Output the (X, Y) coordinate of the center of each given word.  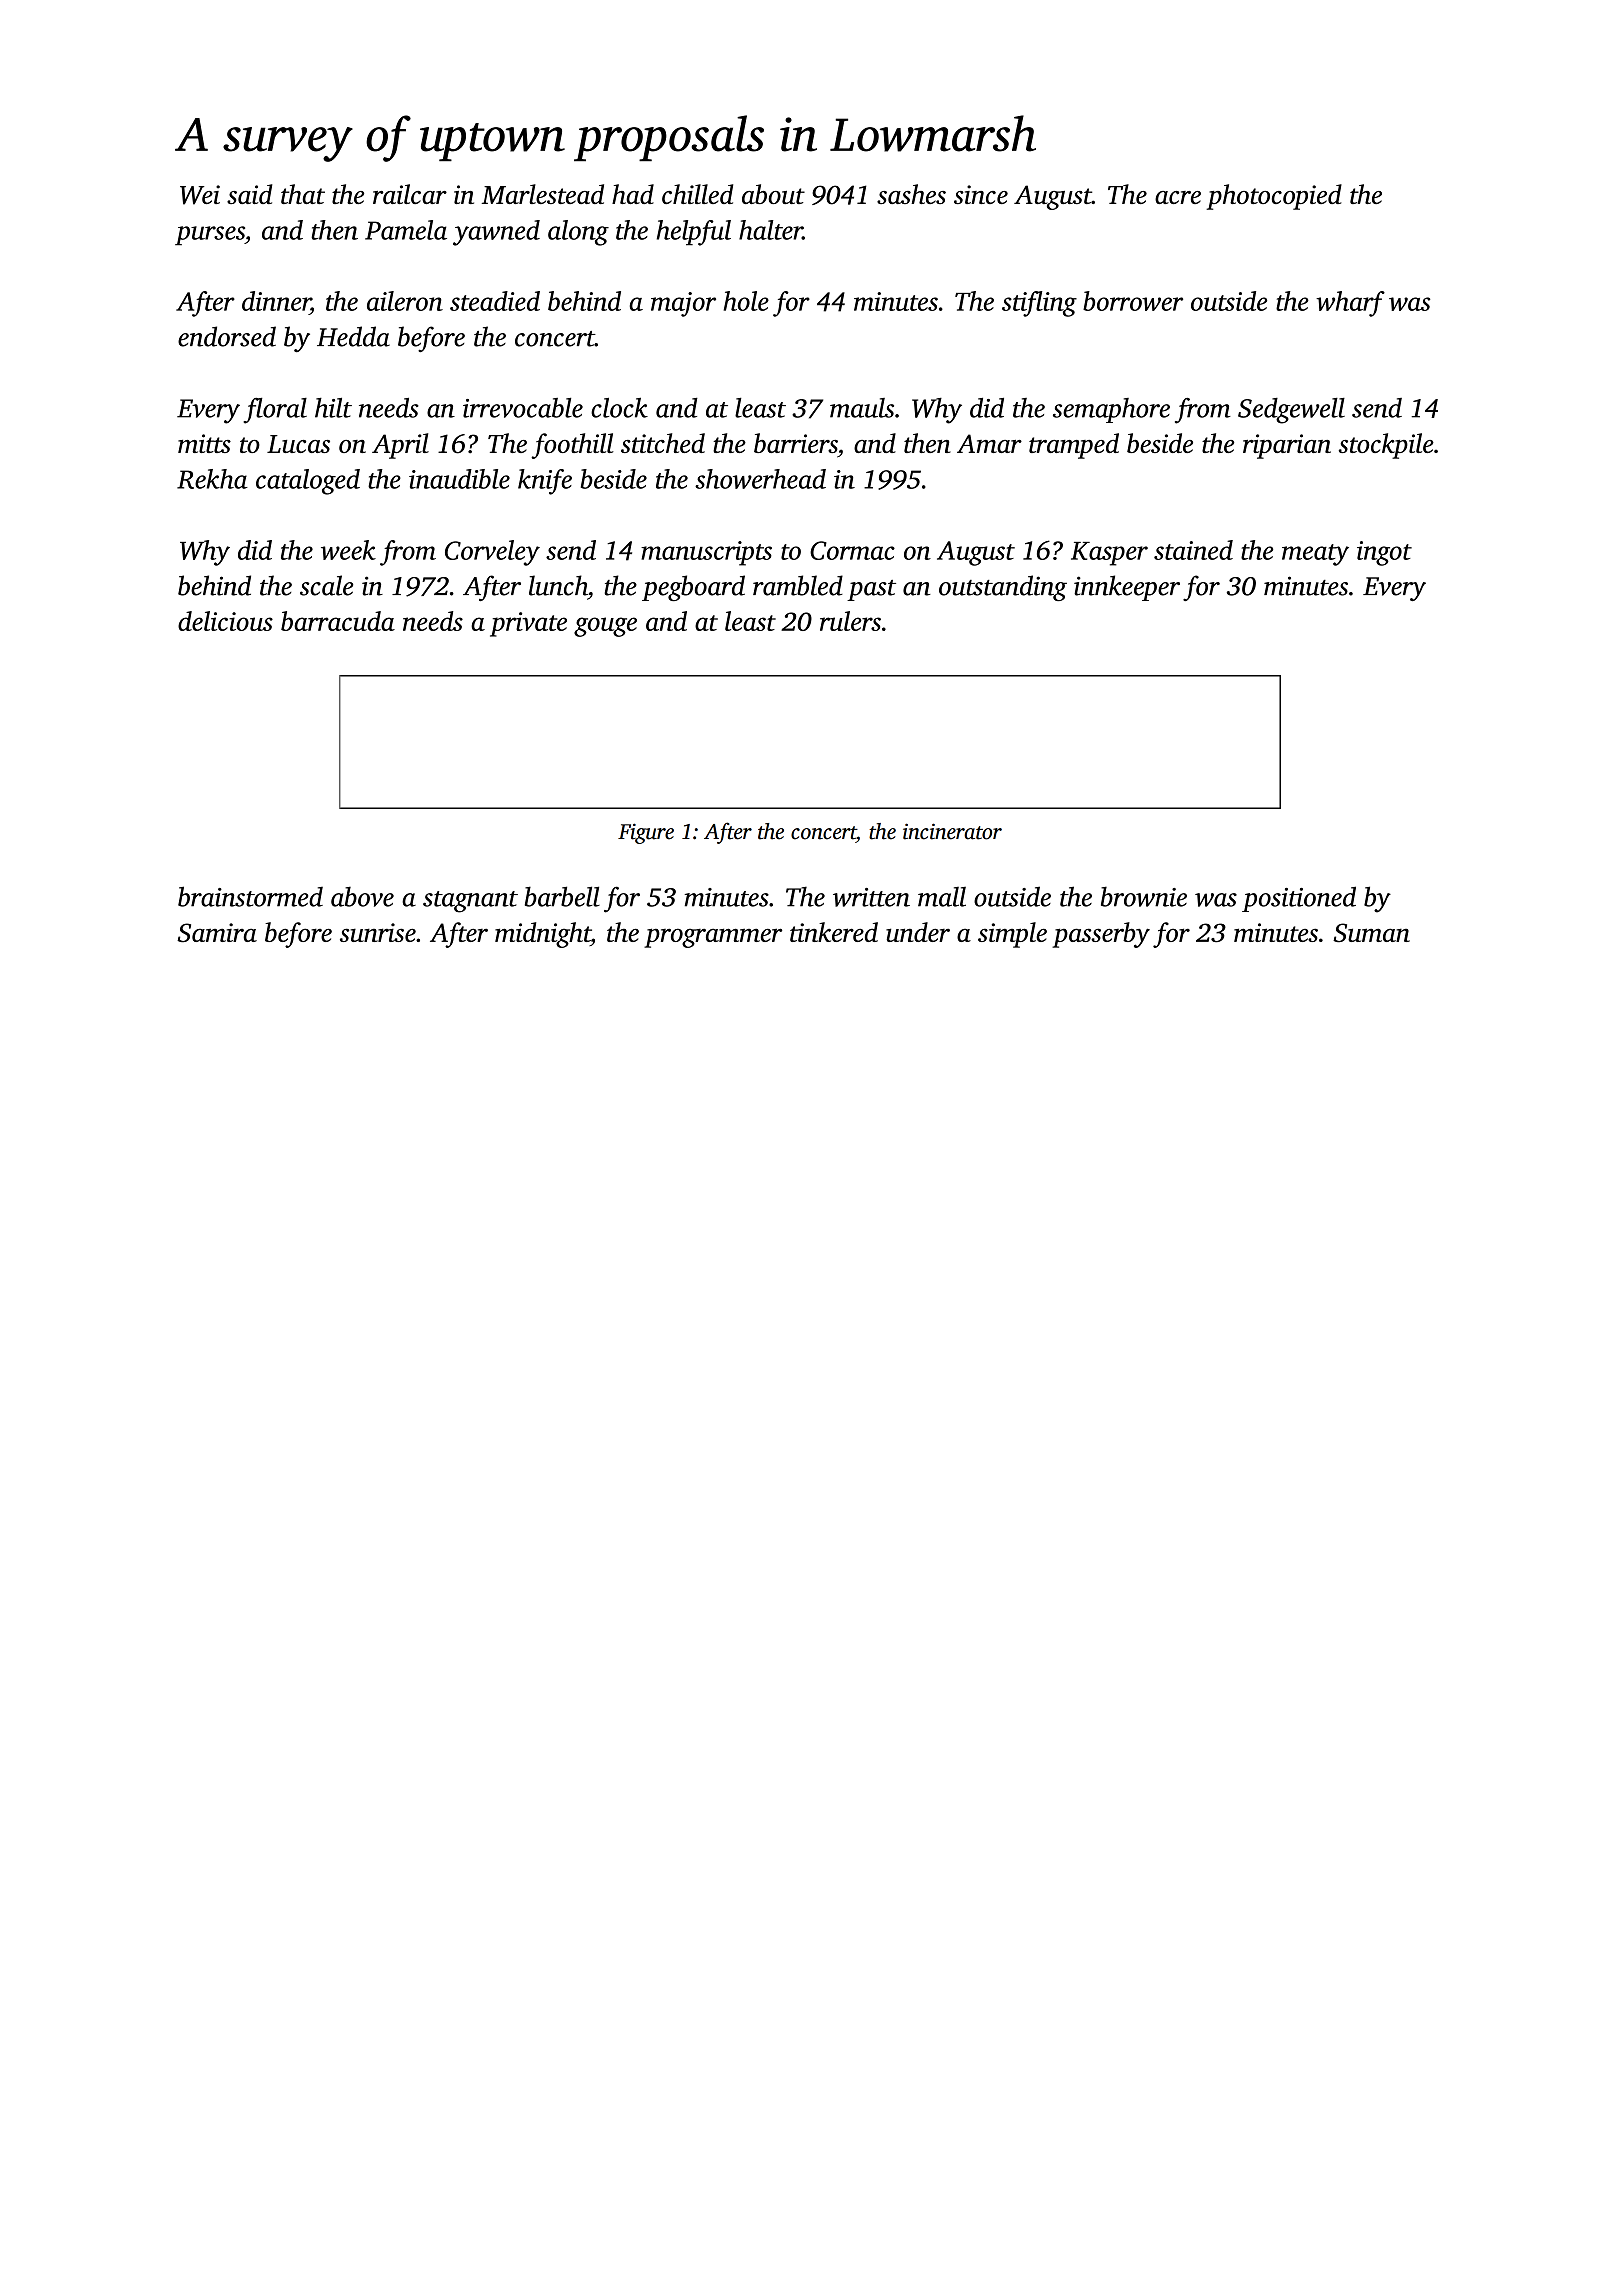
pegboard (693, 588)
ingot (1384, 553)
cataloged (308, 482)
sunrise (378, 932)
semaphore (1111, 410)
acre (1178, 197)
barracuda (338, 621)
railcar (410, 194)
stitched (663, 443)
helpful (694, 233)
